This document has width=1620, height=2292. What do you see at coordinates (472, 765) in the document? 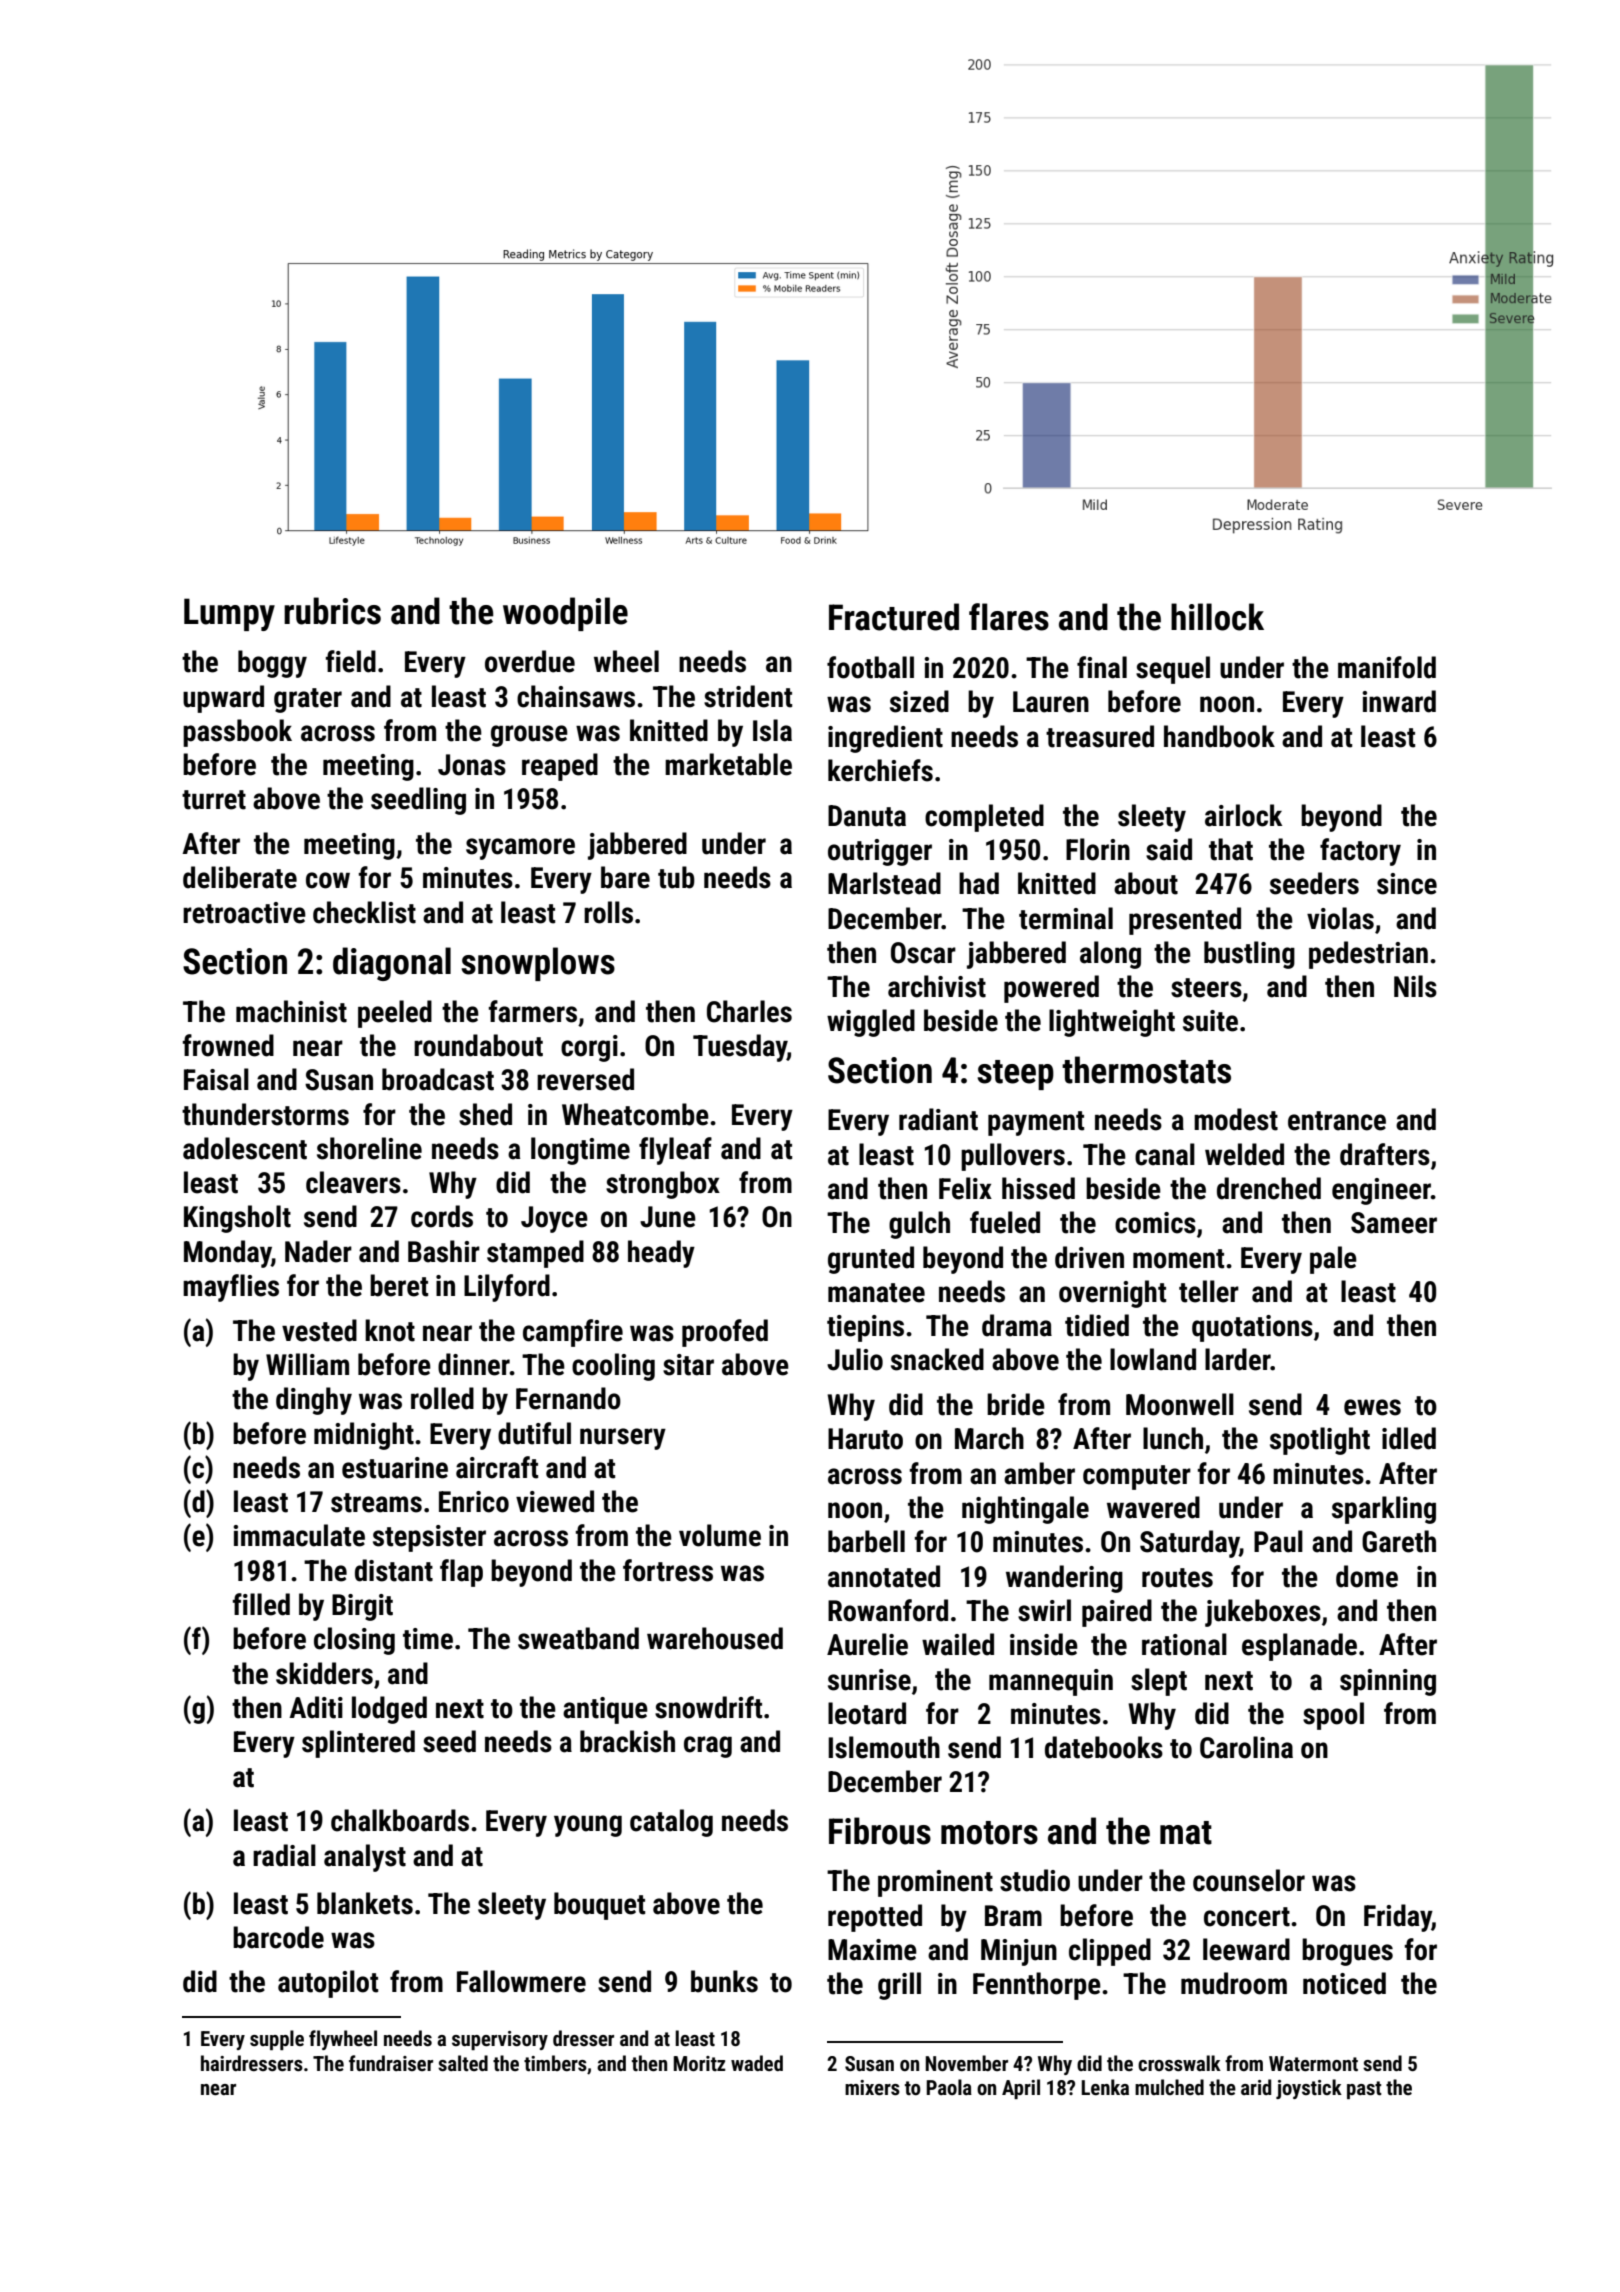
I see `Jonas` at bounding box center [472, 765].
